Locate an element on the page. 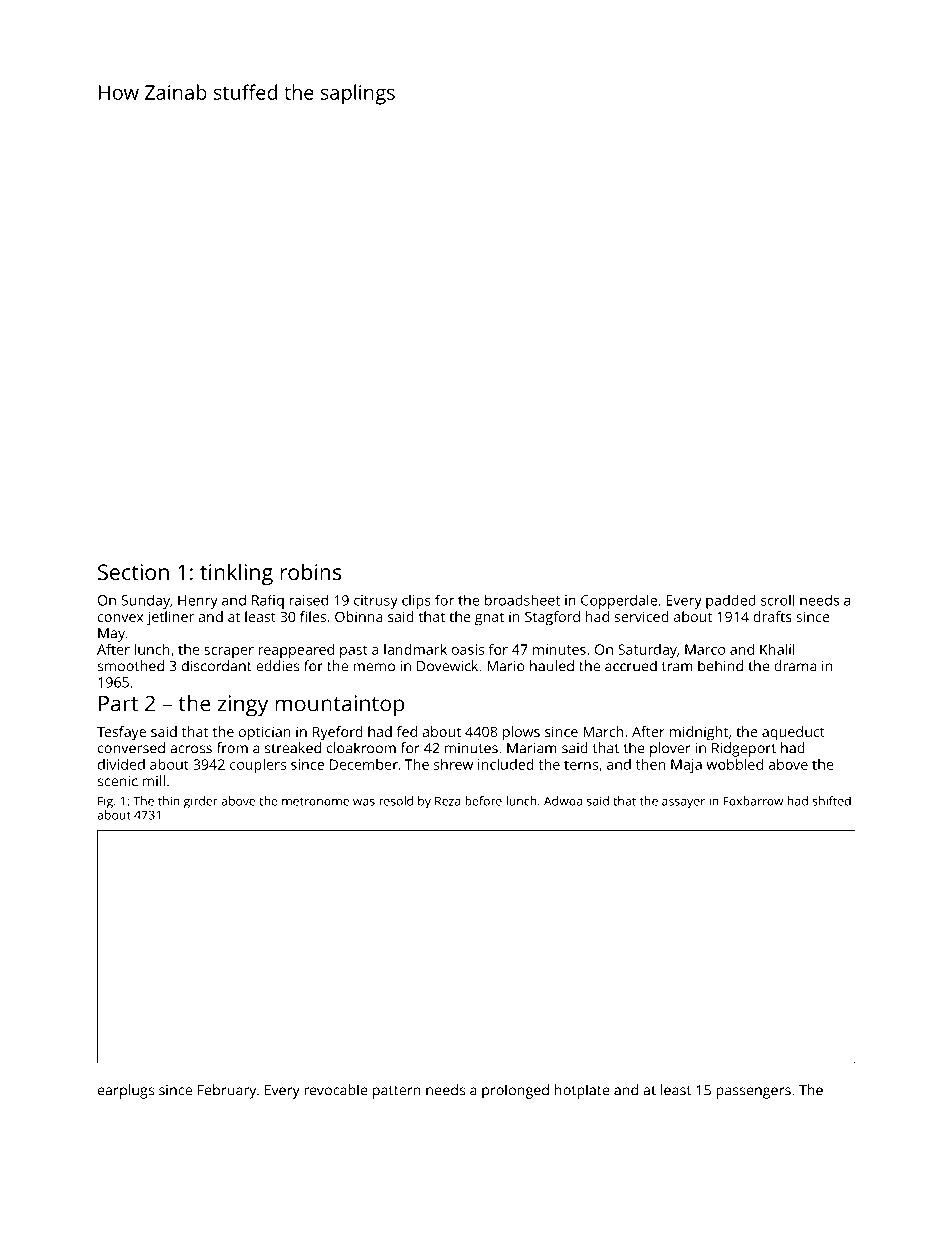 This document has height=1233, width=952. earplugs is located at coordinates (126, 1091).
